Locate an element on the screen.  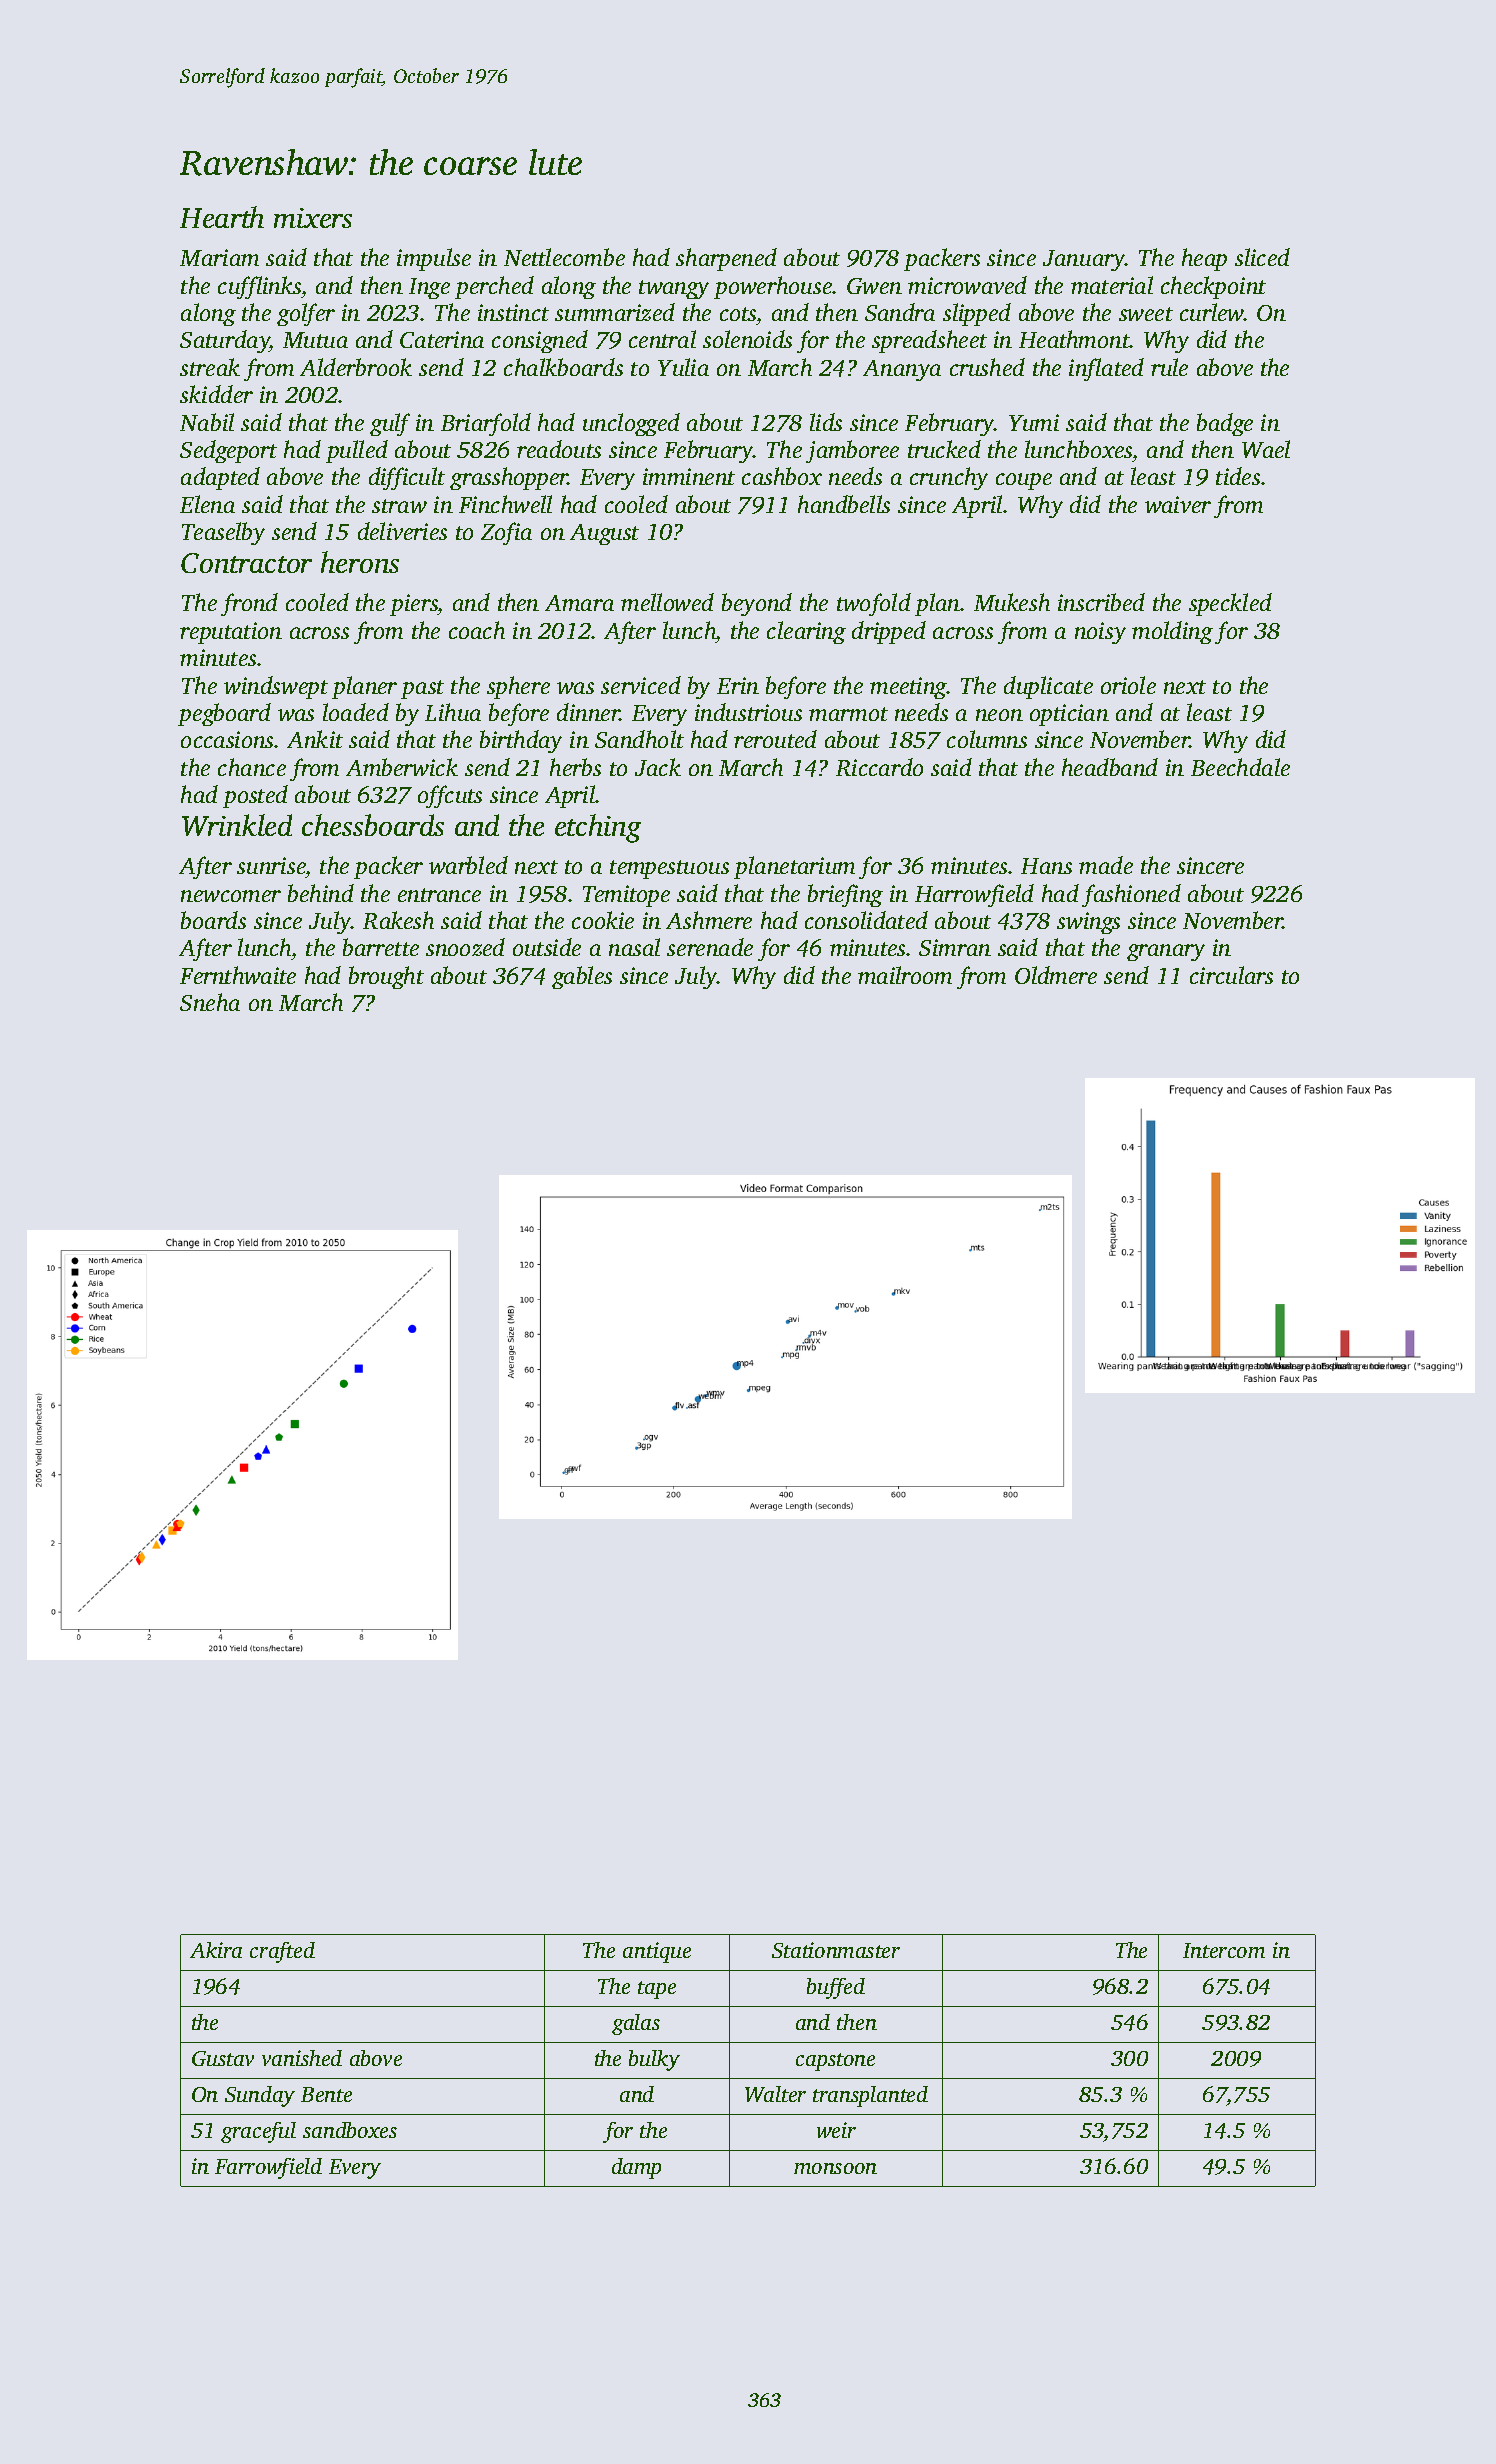
sunrise is located at coordinates (271, 867).
